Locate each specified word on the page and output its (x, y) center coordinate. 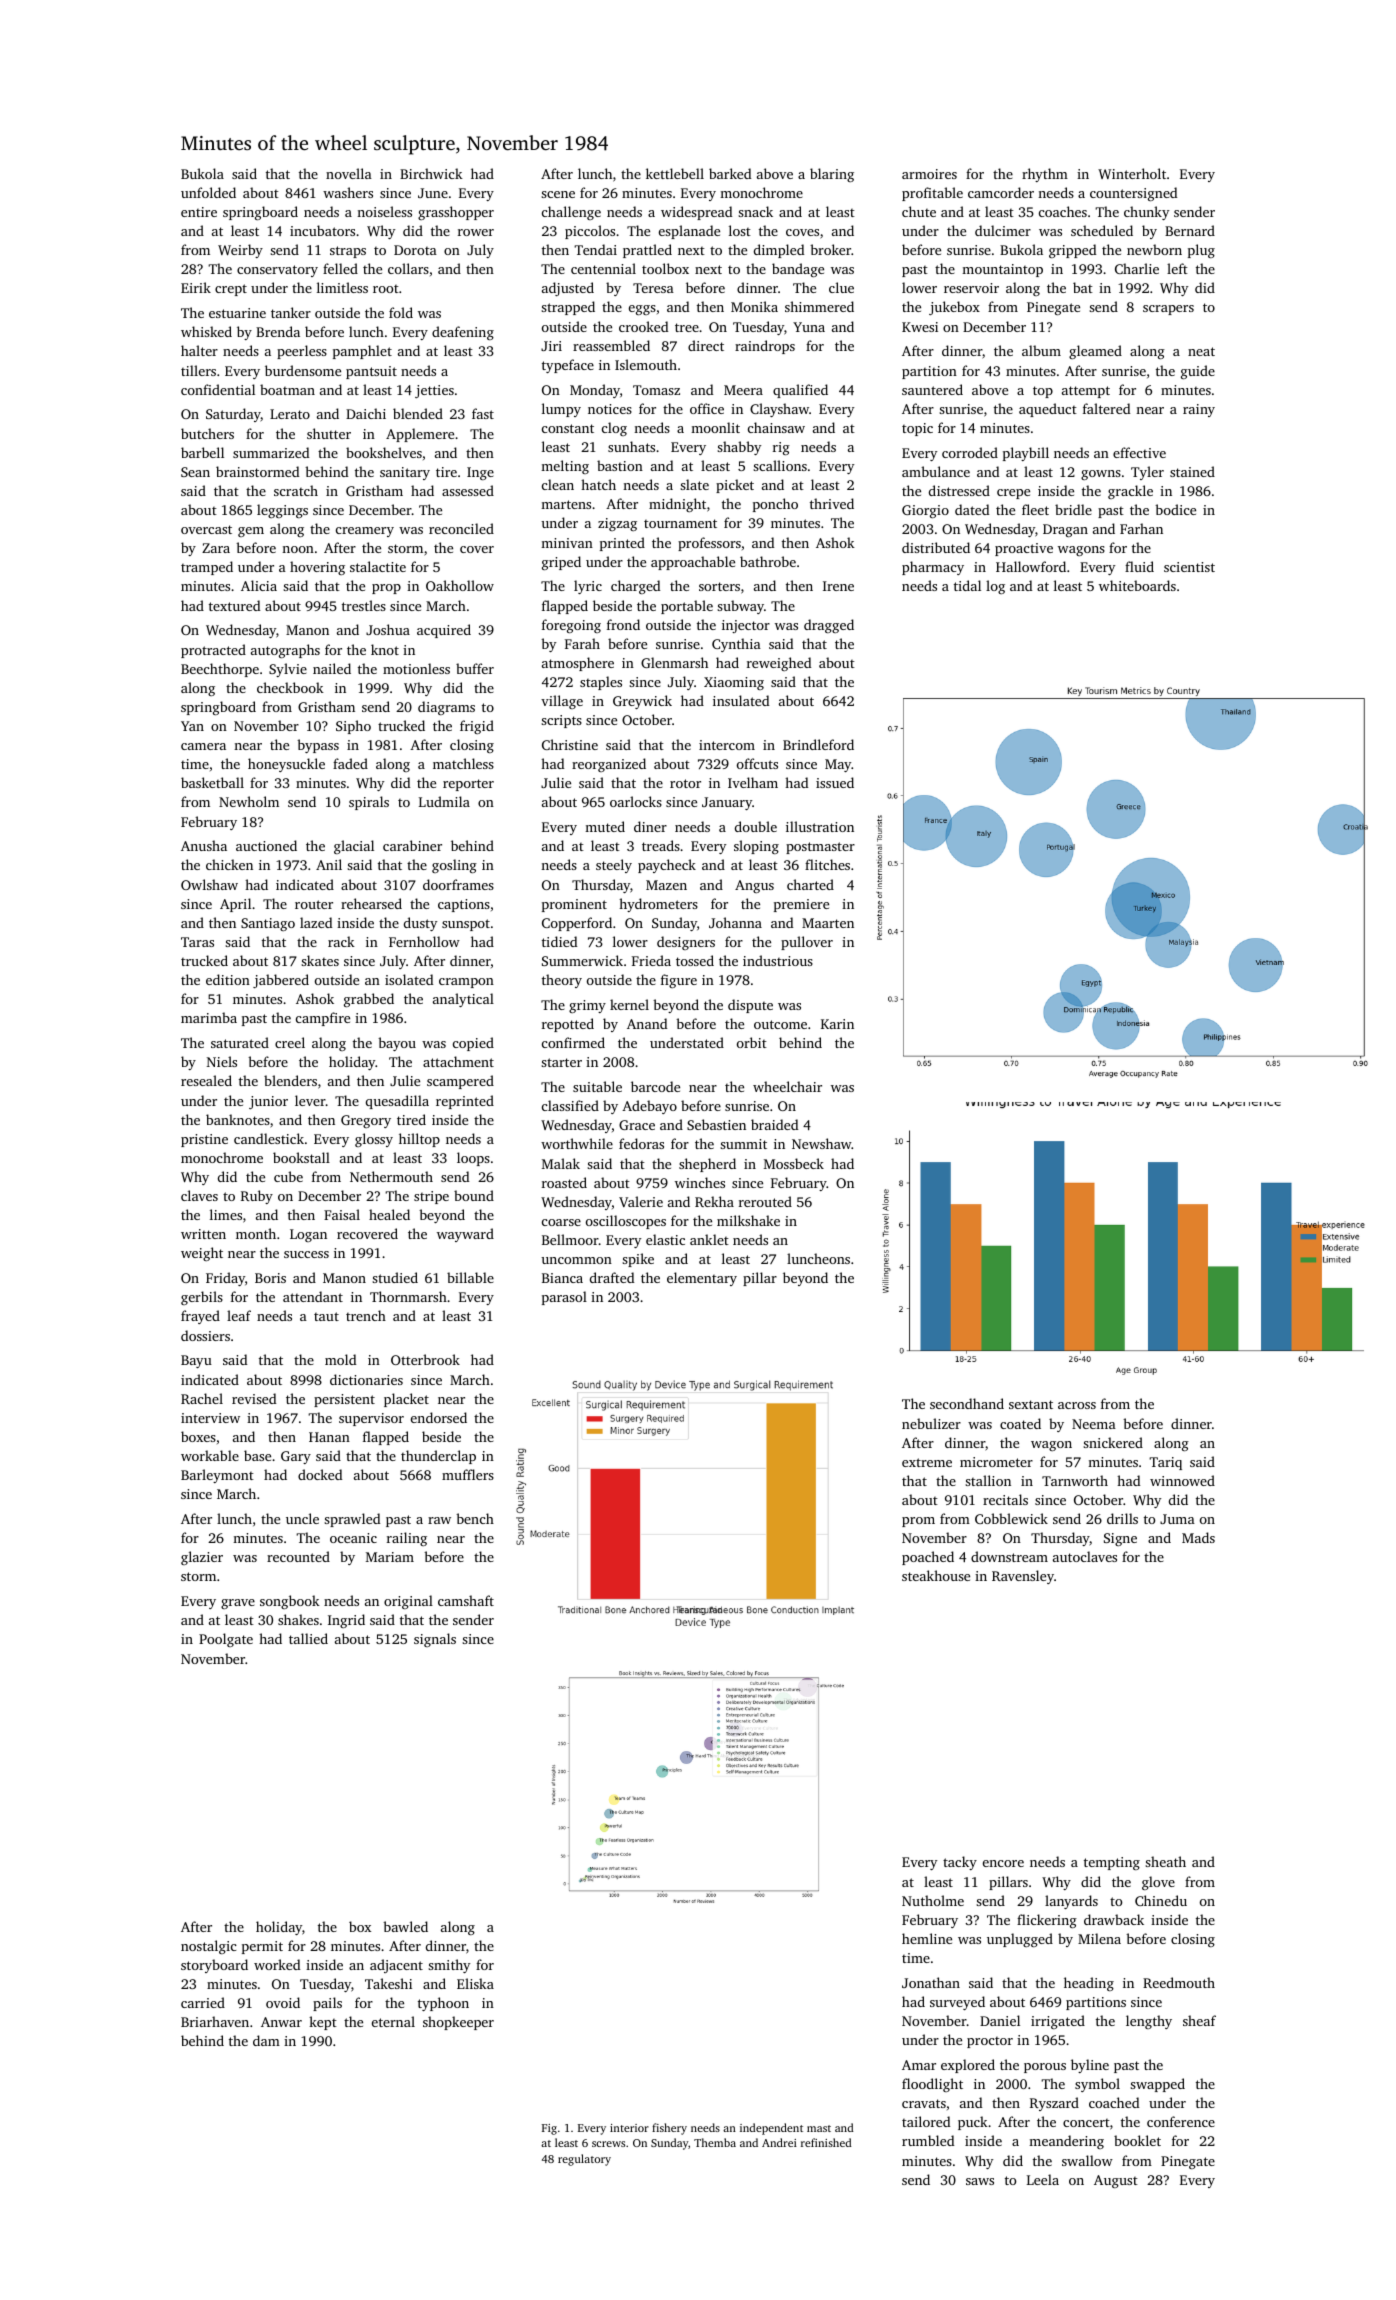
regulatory (584, 2160)
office (707, 408)
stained (1192, 471)
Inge (480, 473)
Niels (222, 1061)
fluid (1139, 566)
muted (605, 826)
